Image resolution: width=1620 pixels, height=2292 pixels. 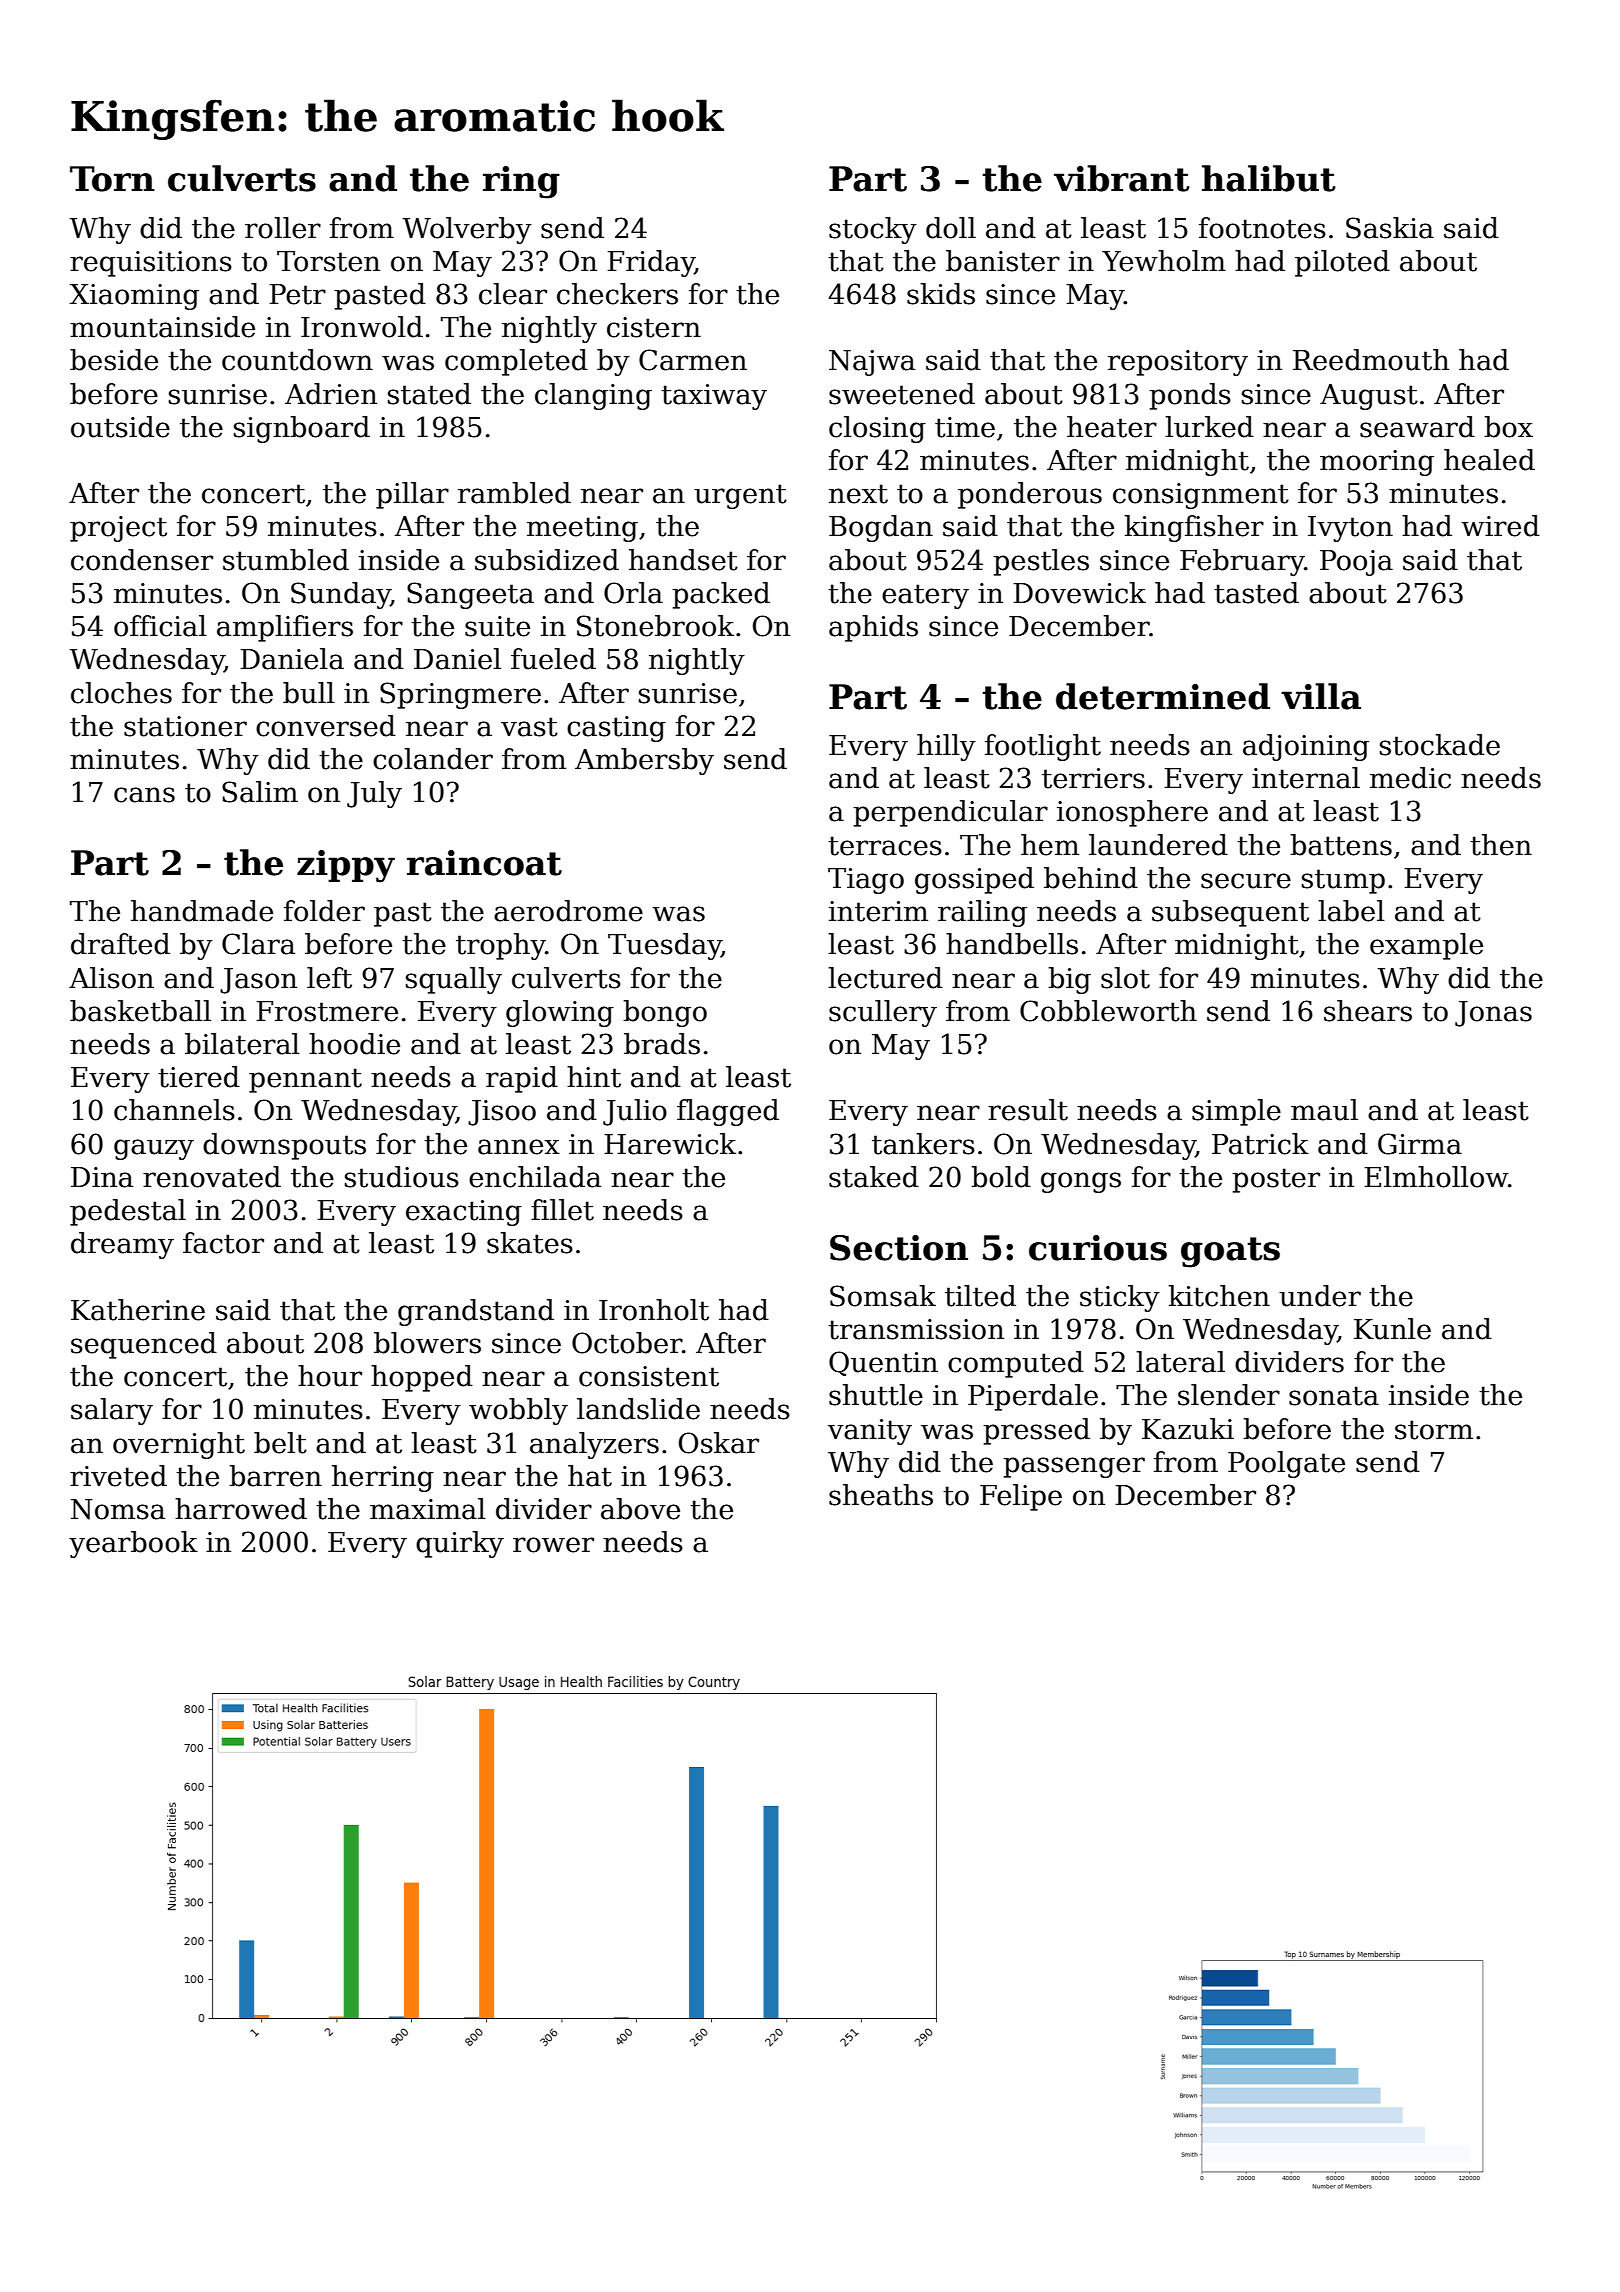 I want to click on landslide, so click(x=638, y=1409).
